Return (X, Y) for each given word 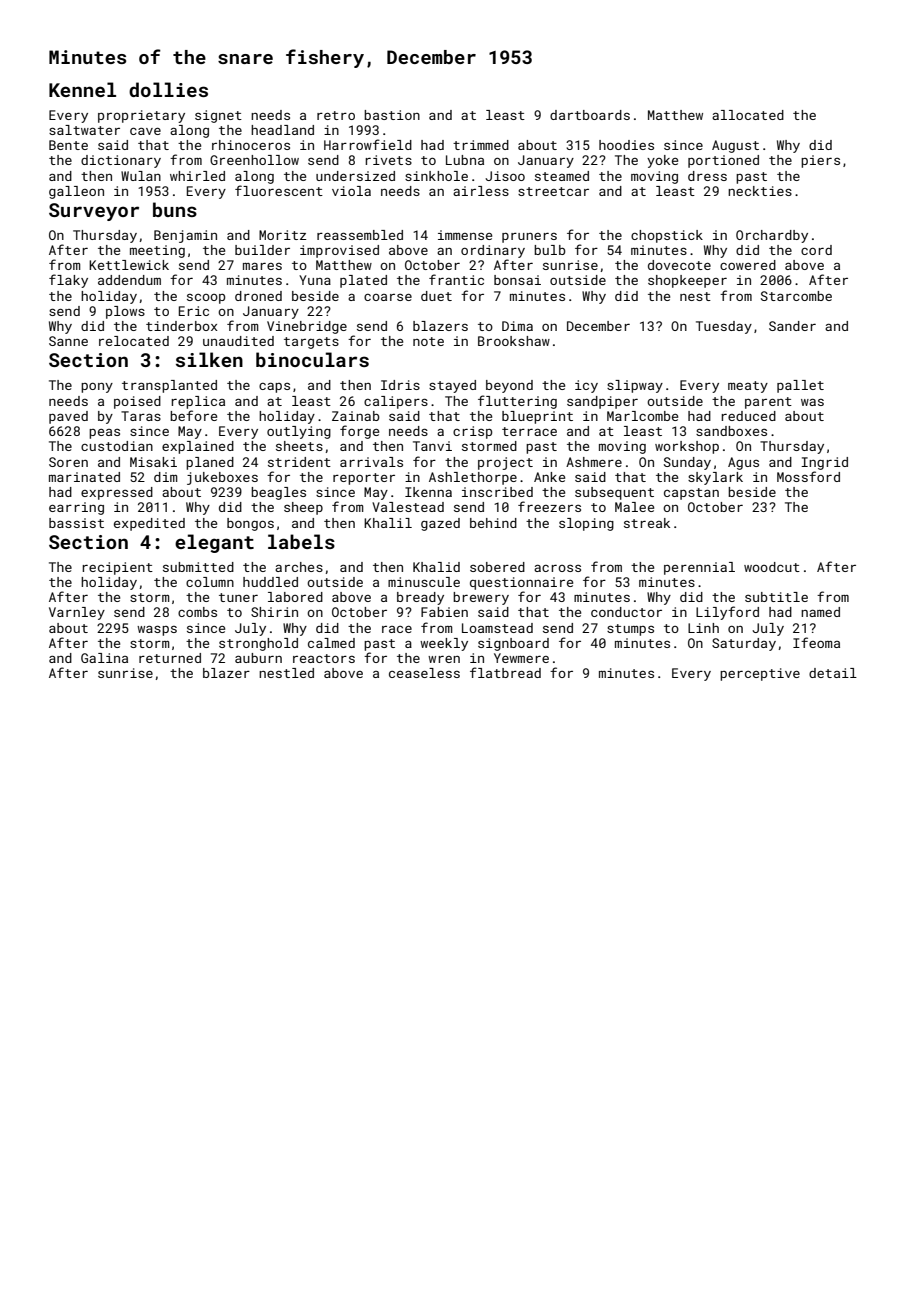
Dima (517, 326)
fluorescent (279, 190)
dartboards (590, 115)
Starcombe (796, 296)
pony (97, 388)
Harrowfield (368, 144)
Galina (104, 658)
